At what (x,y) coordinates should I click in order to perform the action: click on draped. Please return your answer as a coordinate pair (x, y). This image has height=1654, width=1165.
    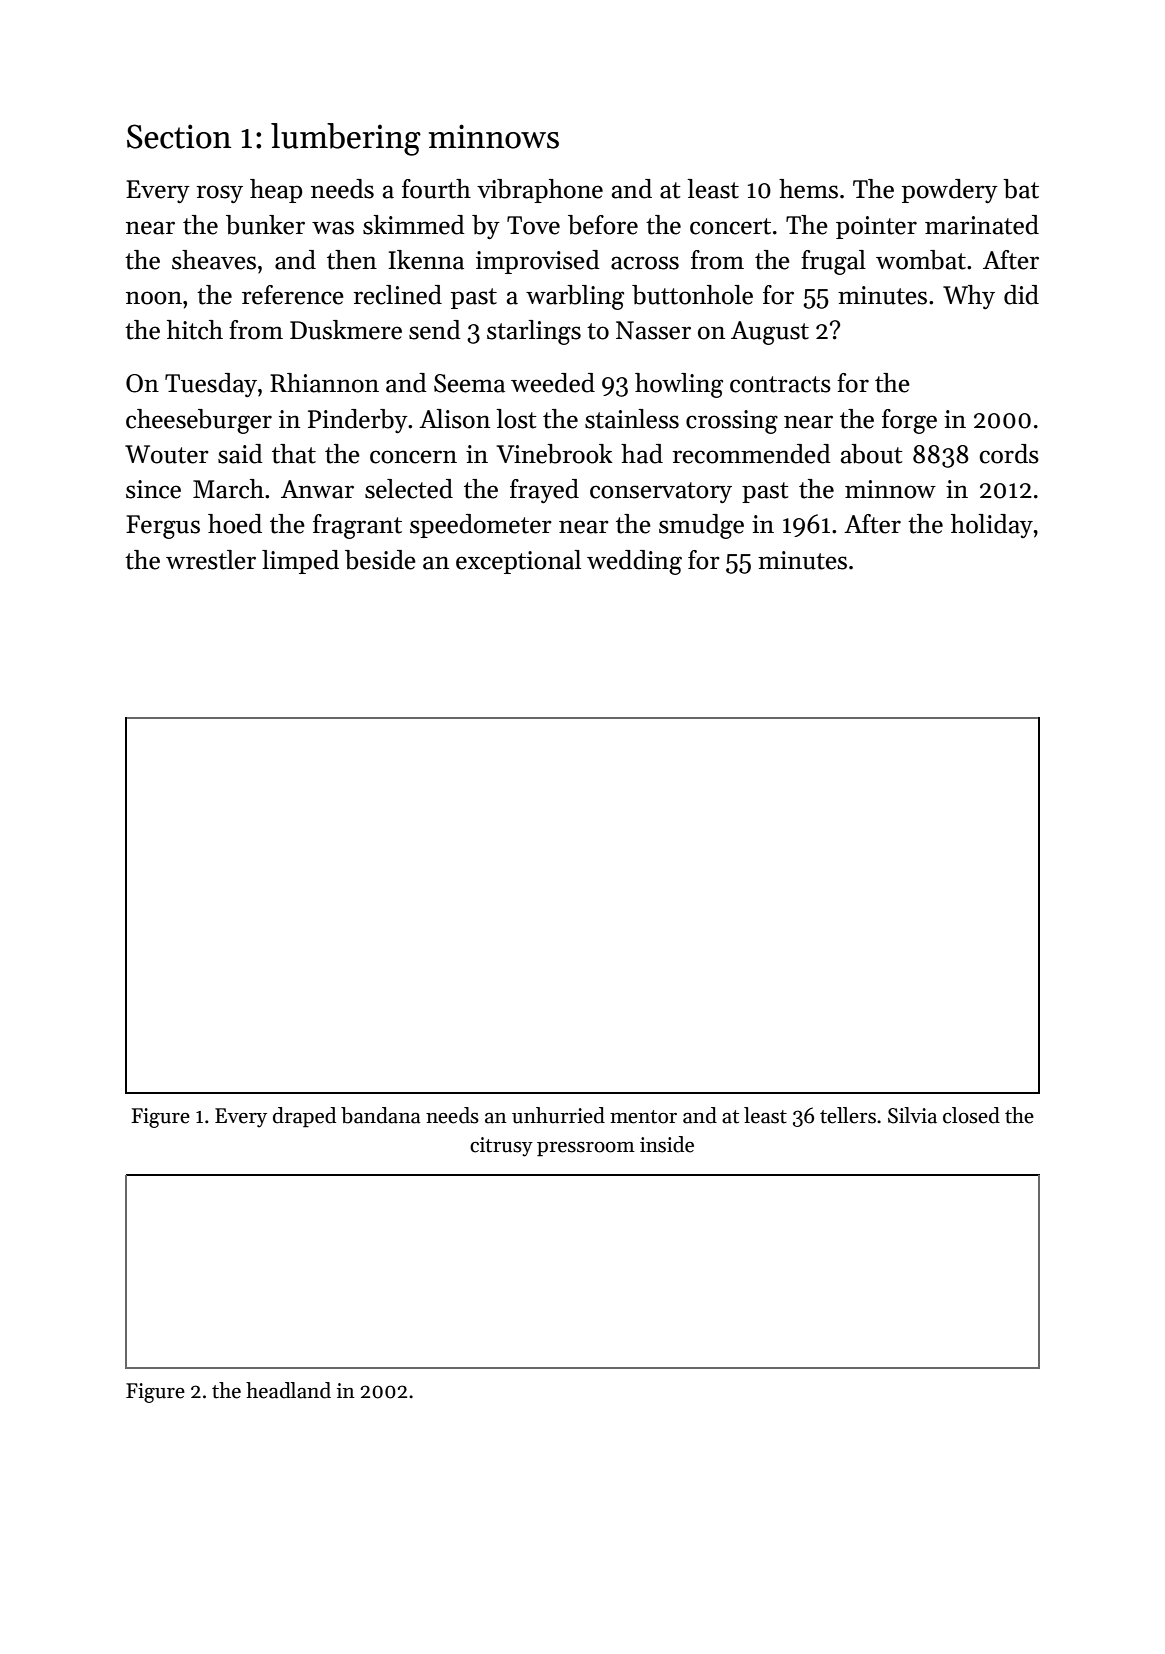
    Looking at the image, I should click on (304, 1117).
